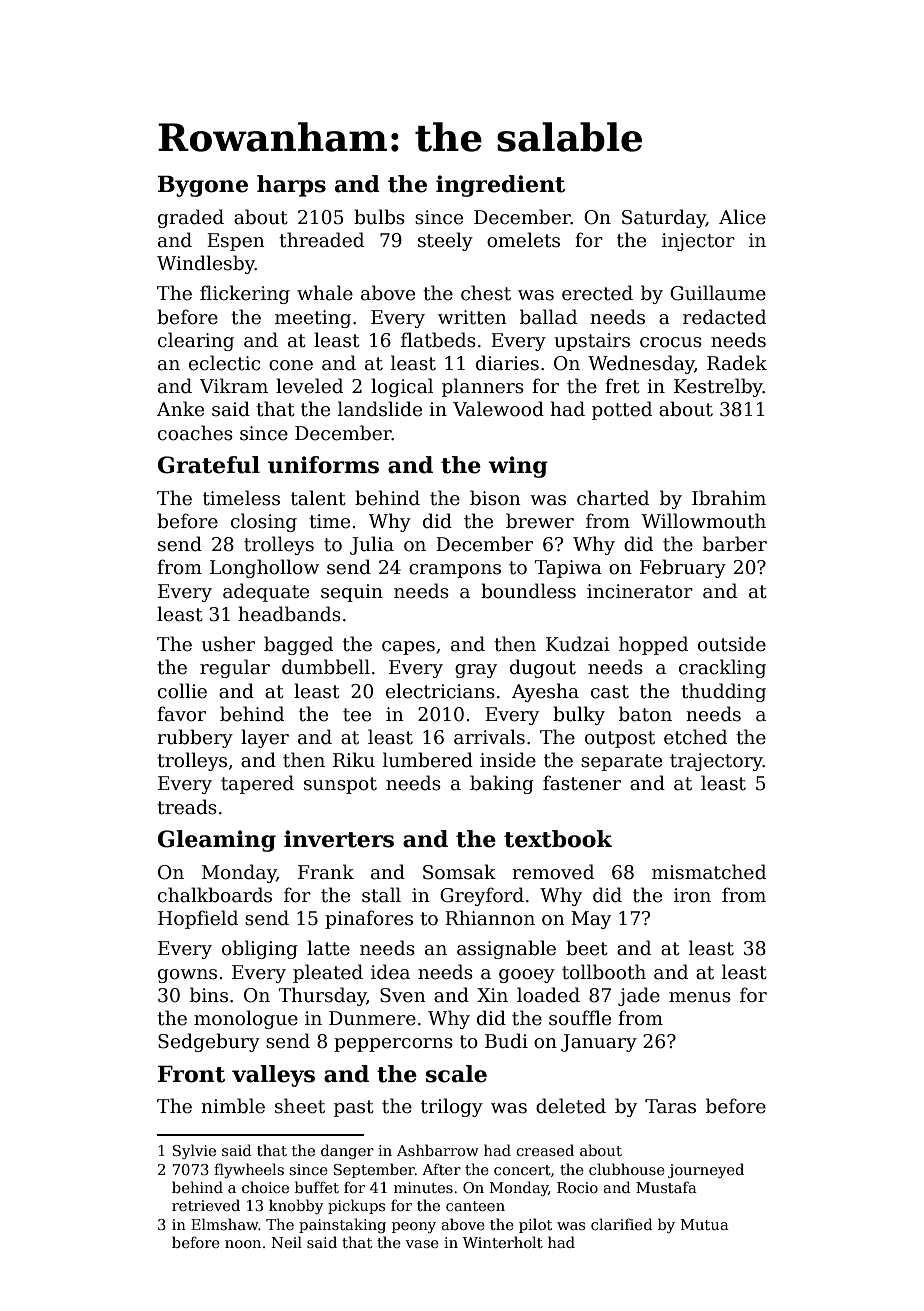 The height and width of the screenshot is (1311, 924). Describe the element at coordinates (503, 1242) in the screenshot. I see `Winterholt` at that location.
